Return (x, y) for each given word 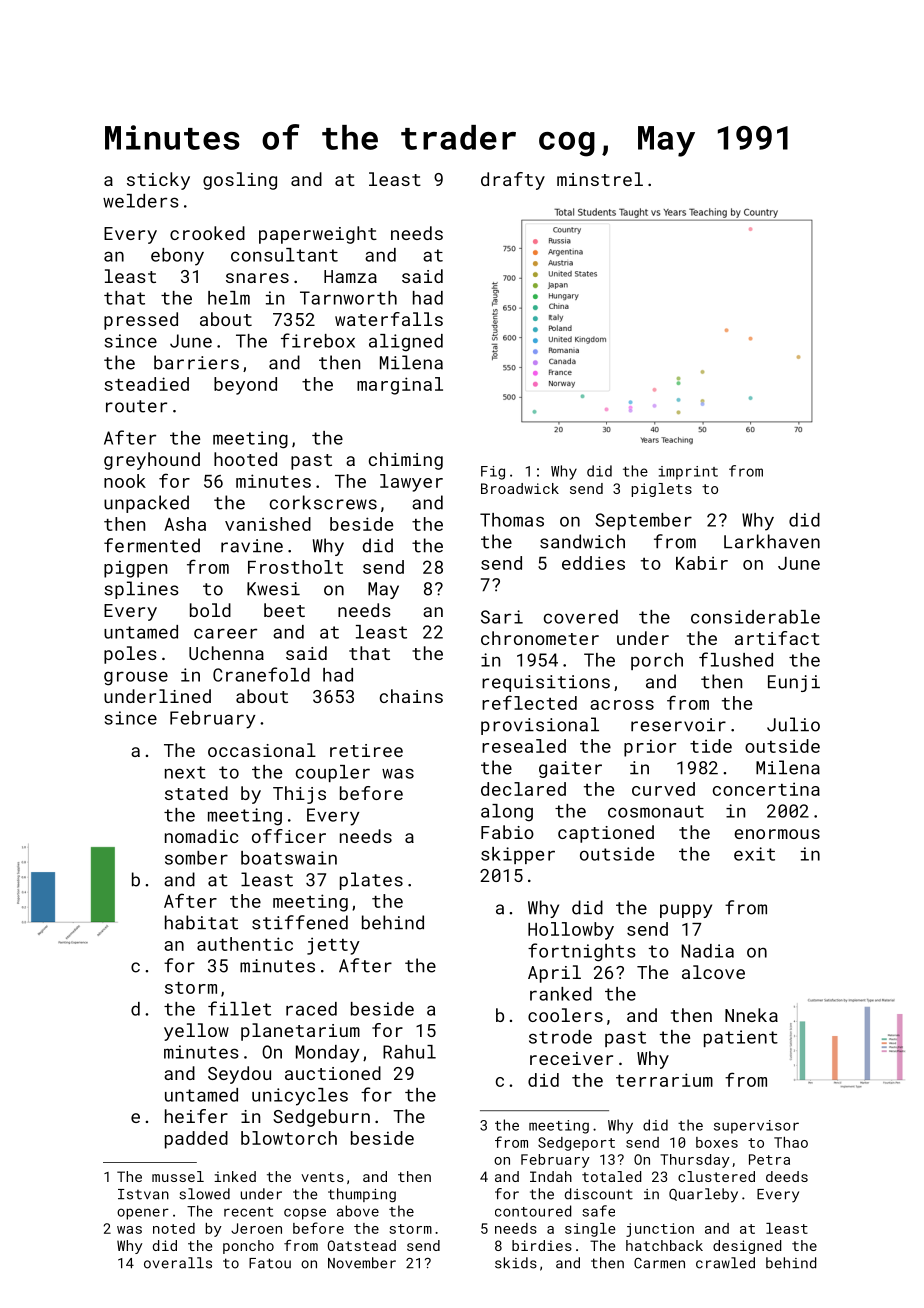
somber (196, 858)
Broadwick (520, 488)
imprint (688, 473)
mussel (178, 1176)
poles (130, 655)
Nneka (751, 1015)
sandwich (582, 541)
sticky (158, 181)
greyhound (152, 461)
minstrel (600, 179)
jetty (333, 946)
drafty (513, 181)
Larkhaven (772, 541)
